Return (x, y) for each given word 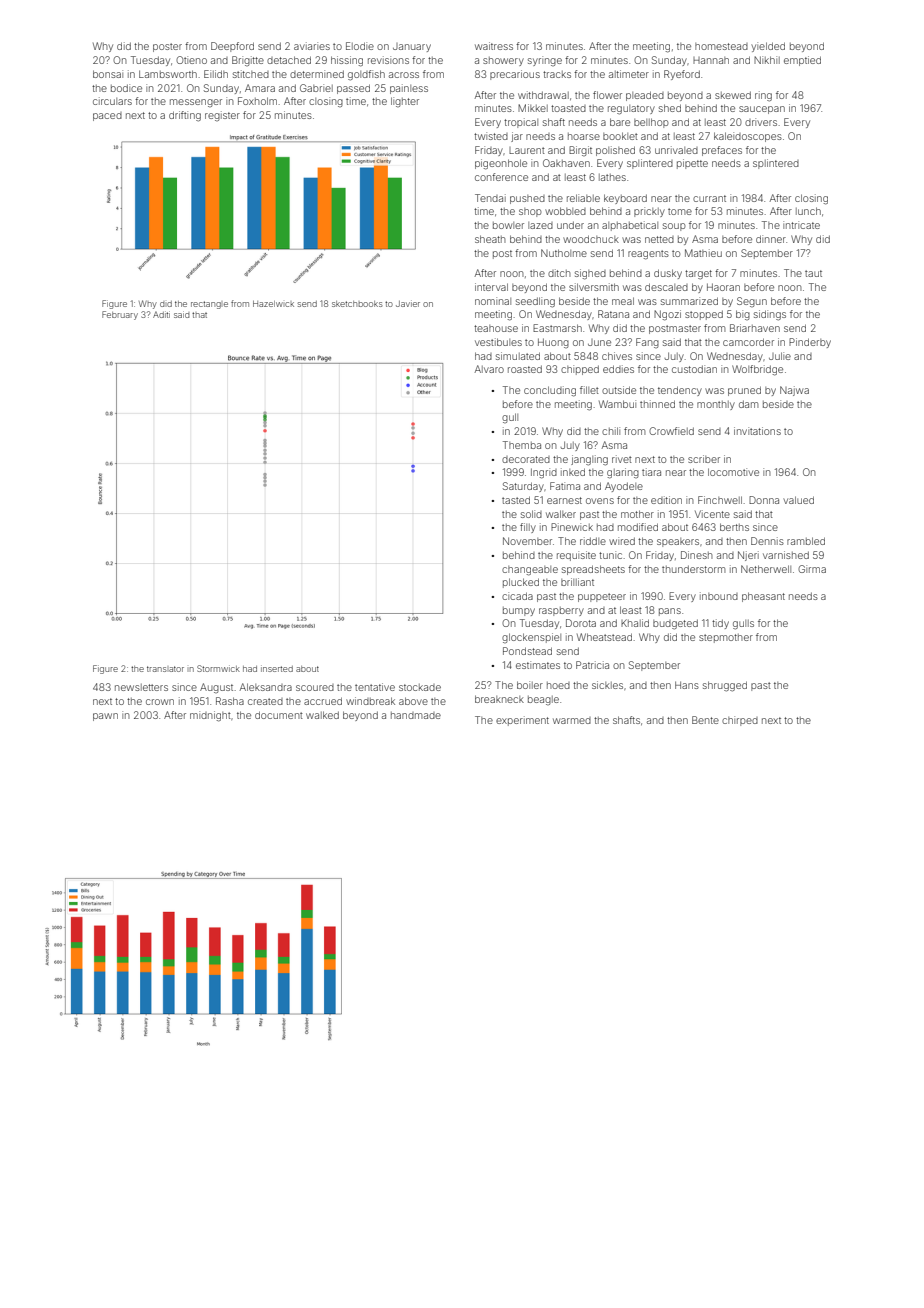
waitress (494, 46)
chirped (740, 721)
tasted (516, 500)
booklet (620, 136)
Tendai (490, 198)
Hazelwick (273, 304)
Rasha (230, 701)
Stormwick (218, 668)
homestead (721, 46)
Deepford (232, 47)
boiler (530, 685)
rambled (806, 541)
